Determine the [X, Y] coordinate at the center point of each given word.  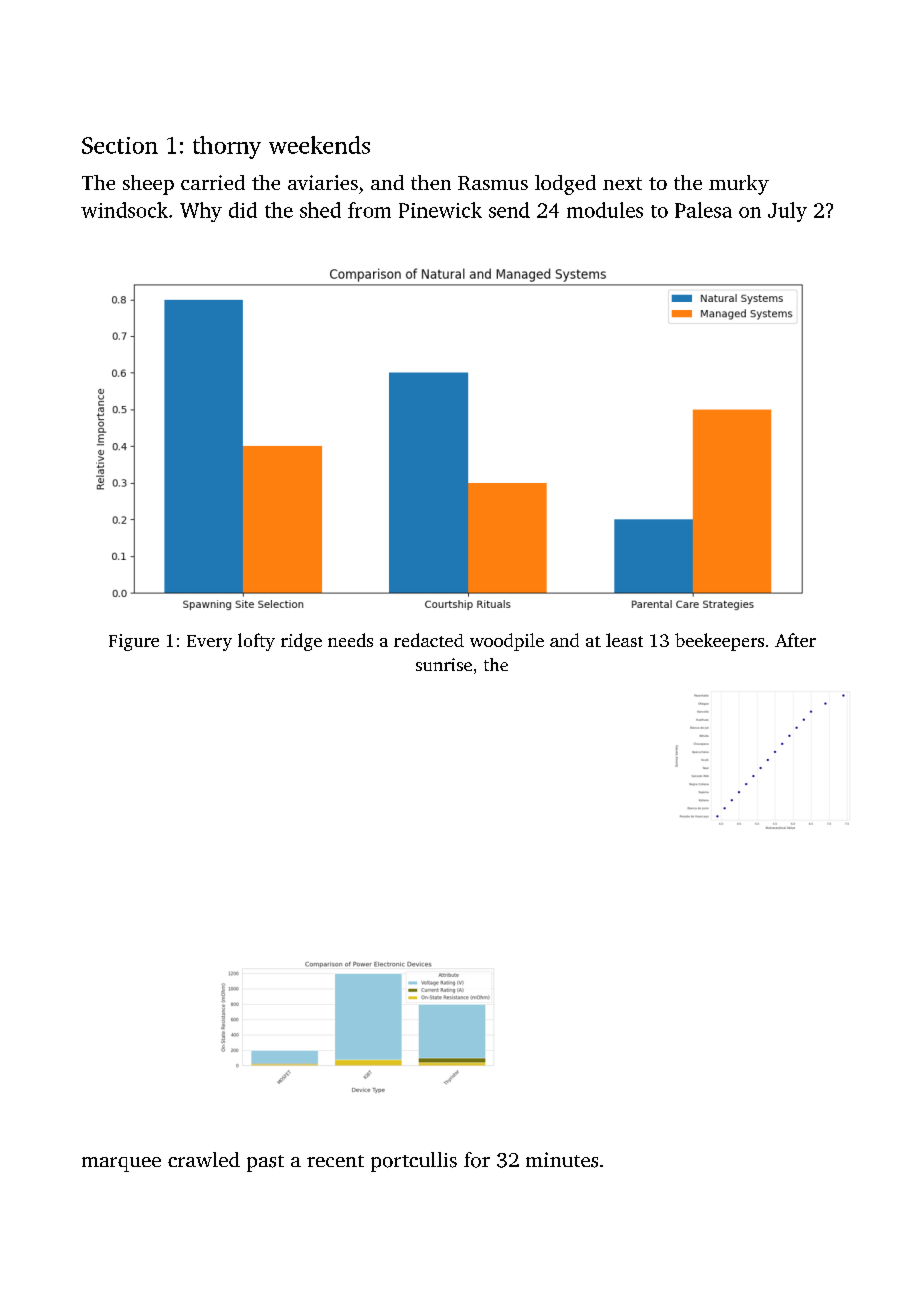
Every [209, 643]
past [265, 1163]
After [795, 640]
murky [739, 185]
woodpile [507, 642]
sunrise [444, 664]
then [431, 182]
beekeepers [719, 642]
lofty [256, 642]
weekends [319, 145]
